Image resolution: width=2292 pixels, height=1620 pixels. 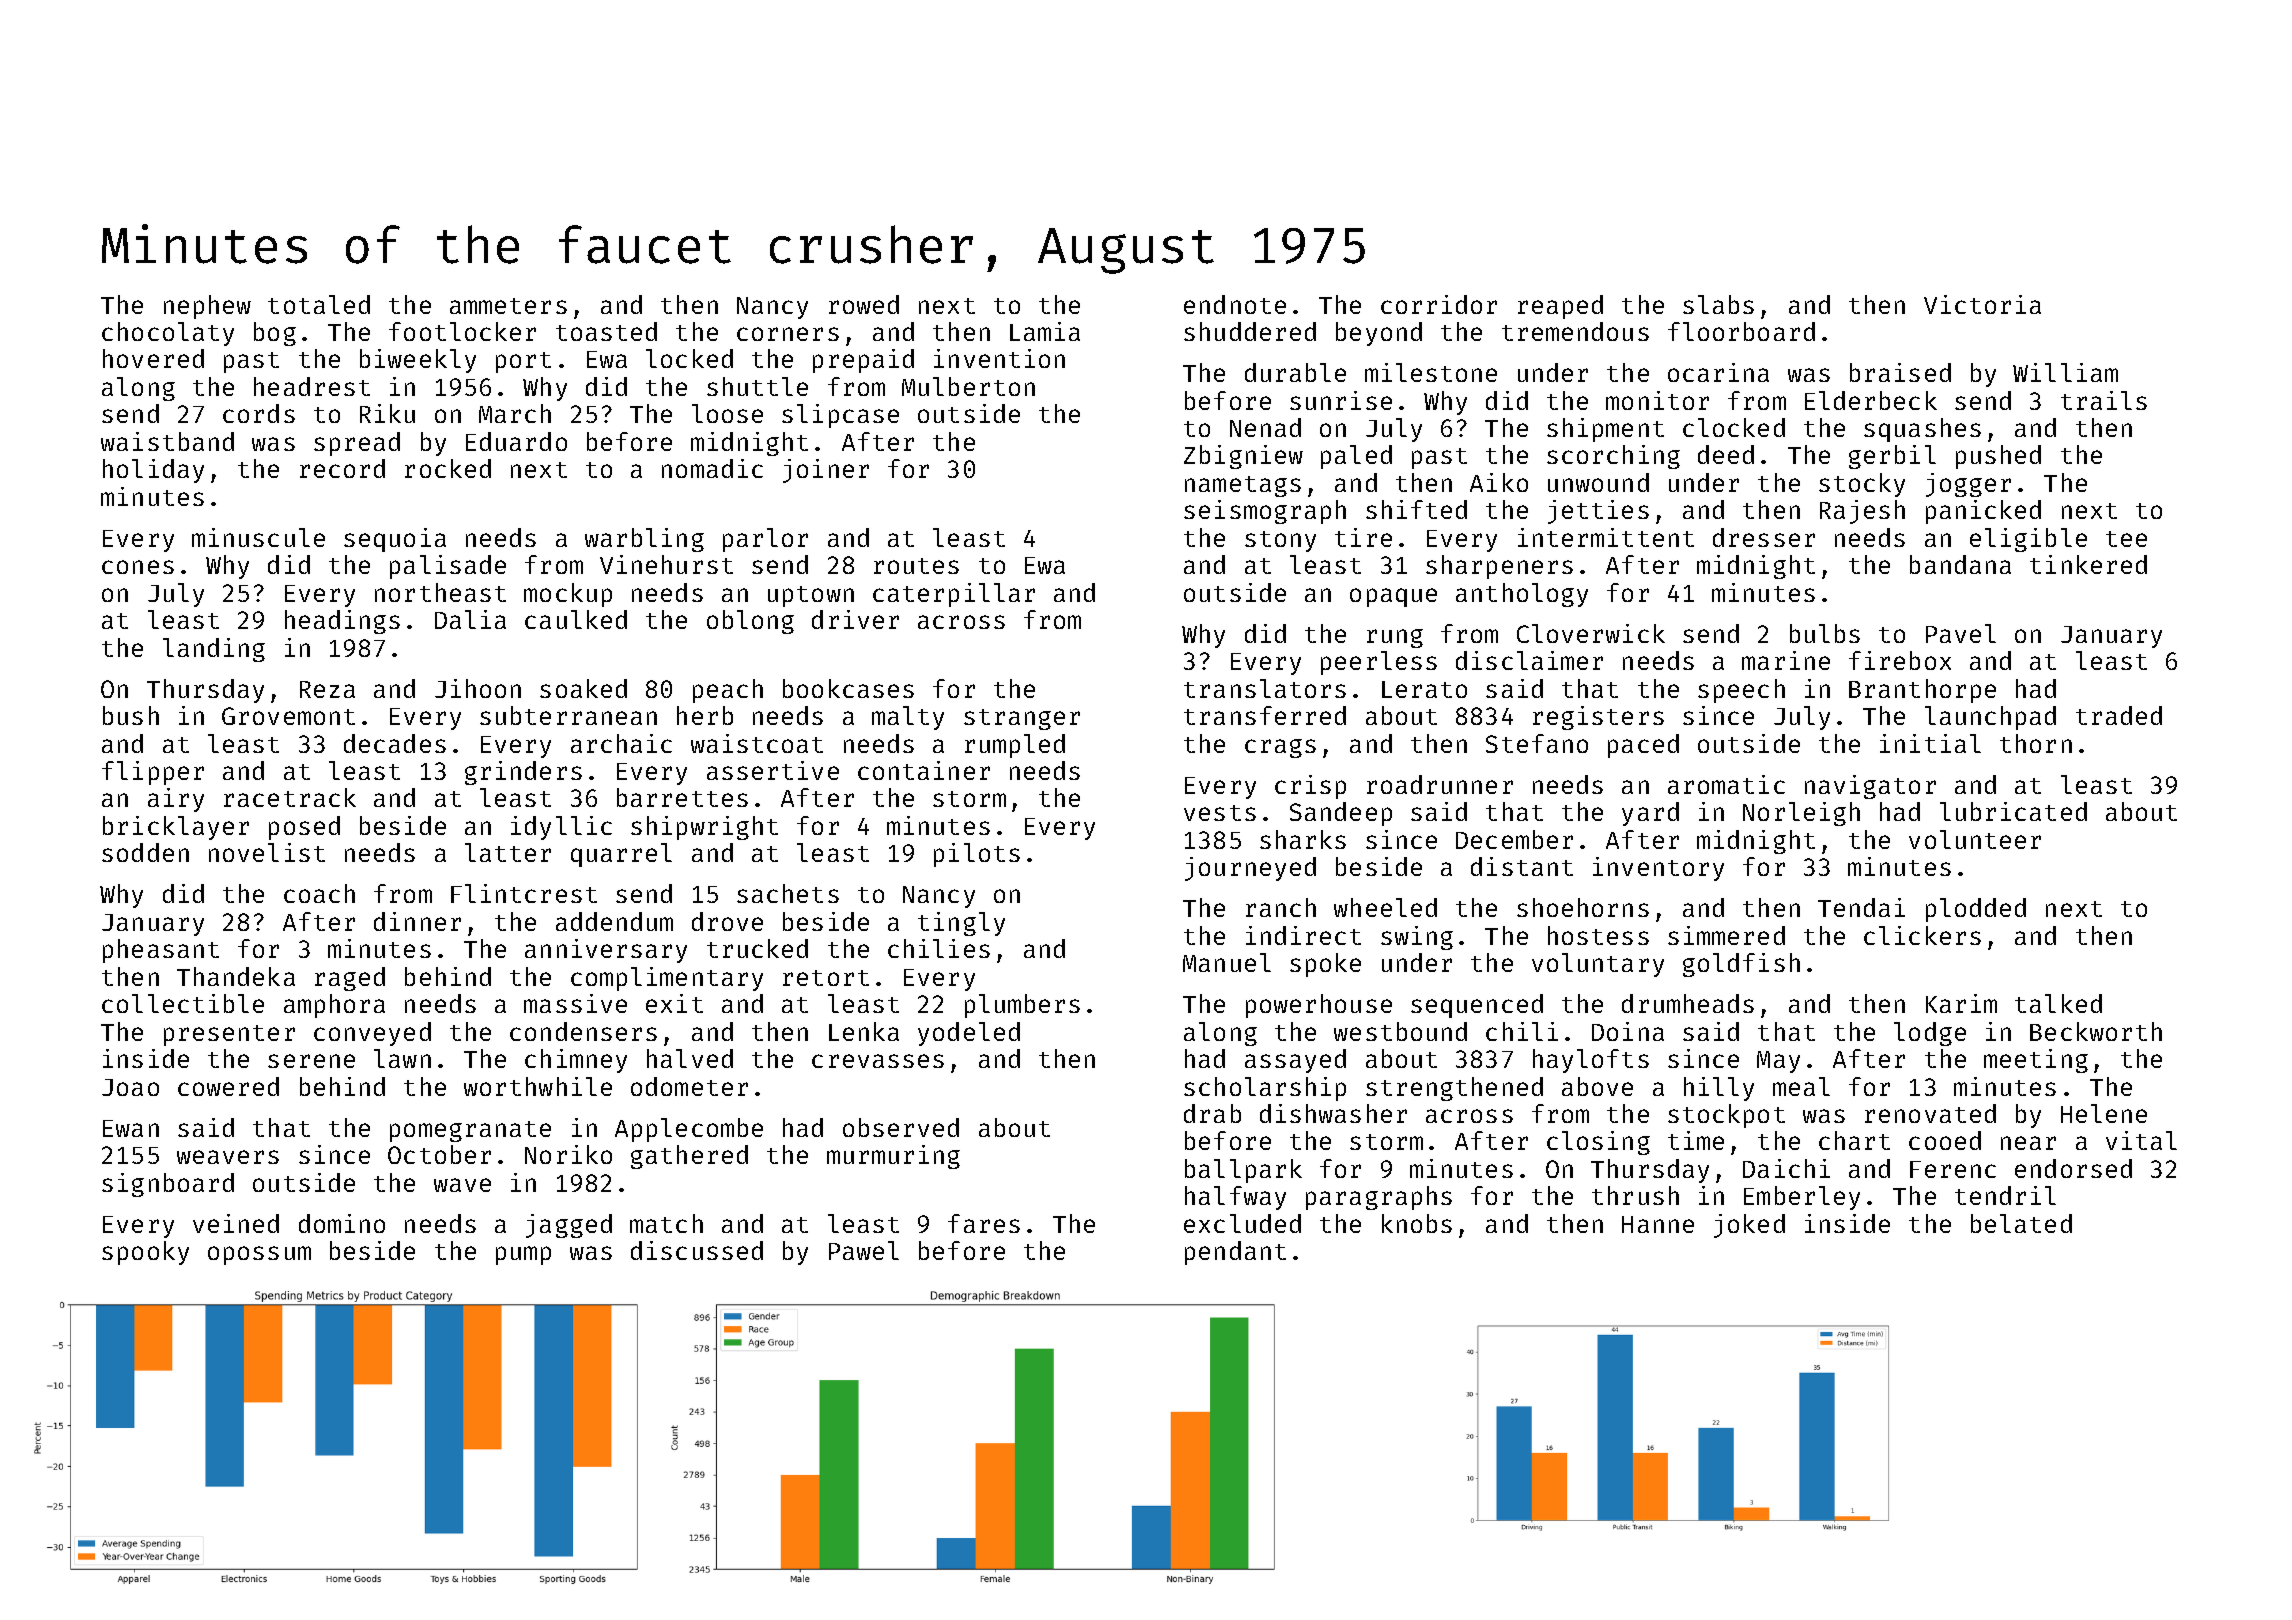 What do you see at coordinates (1961, 633) in the screenshot?
I see `Pavel` at bounding box center [1961, 633].
